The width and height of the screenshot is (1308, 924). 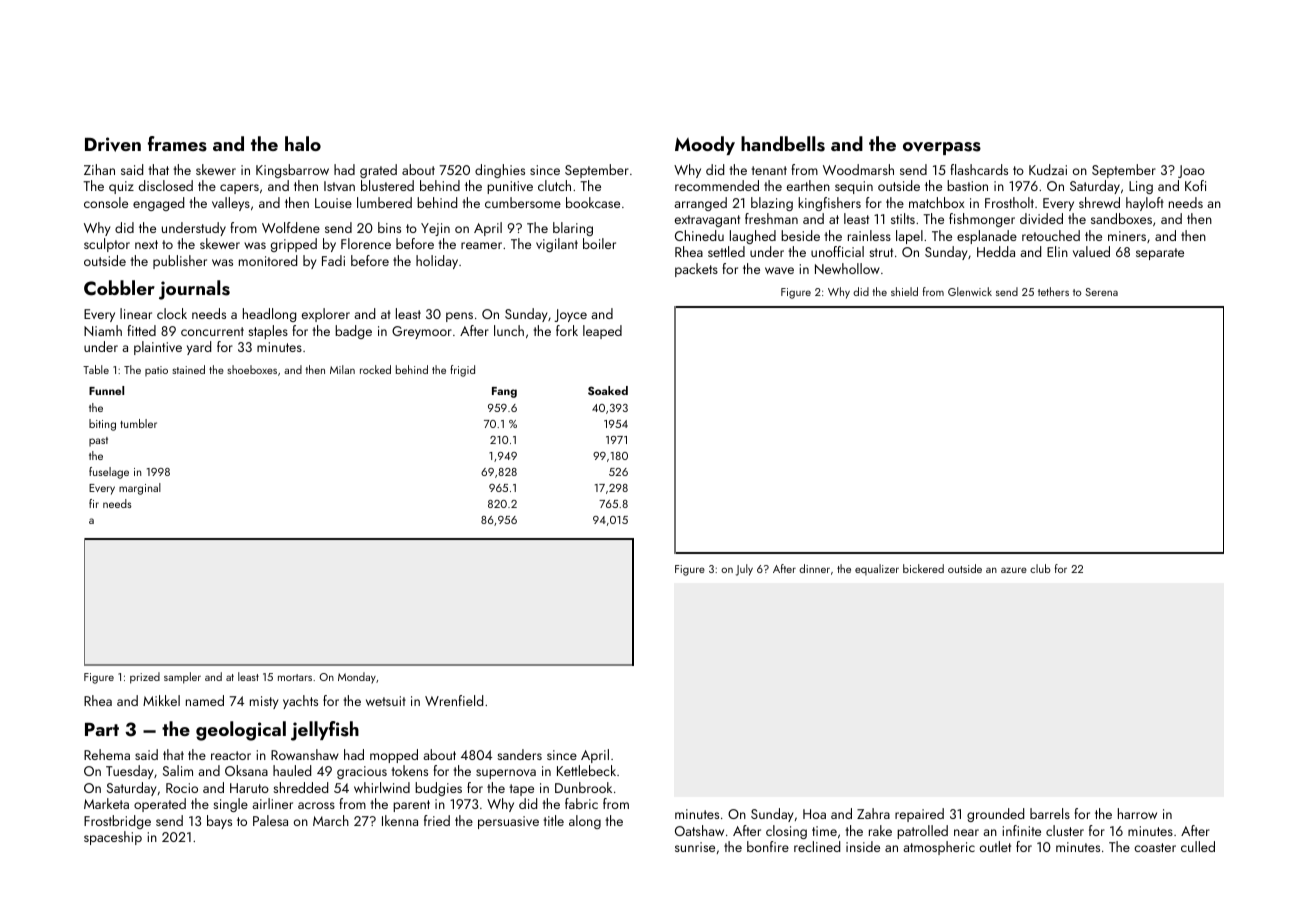 What do you see at coordinates (779, 270) in the screenshot?
I see `wave` at bounding box center [779, 270].
